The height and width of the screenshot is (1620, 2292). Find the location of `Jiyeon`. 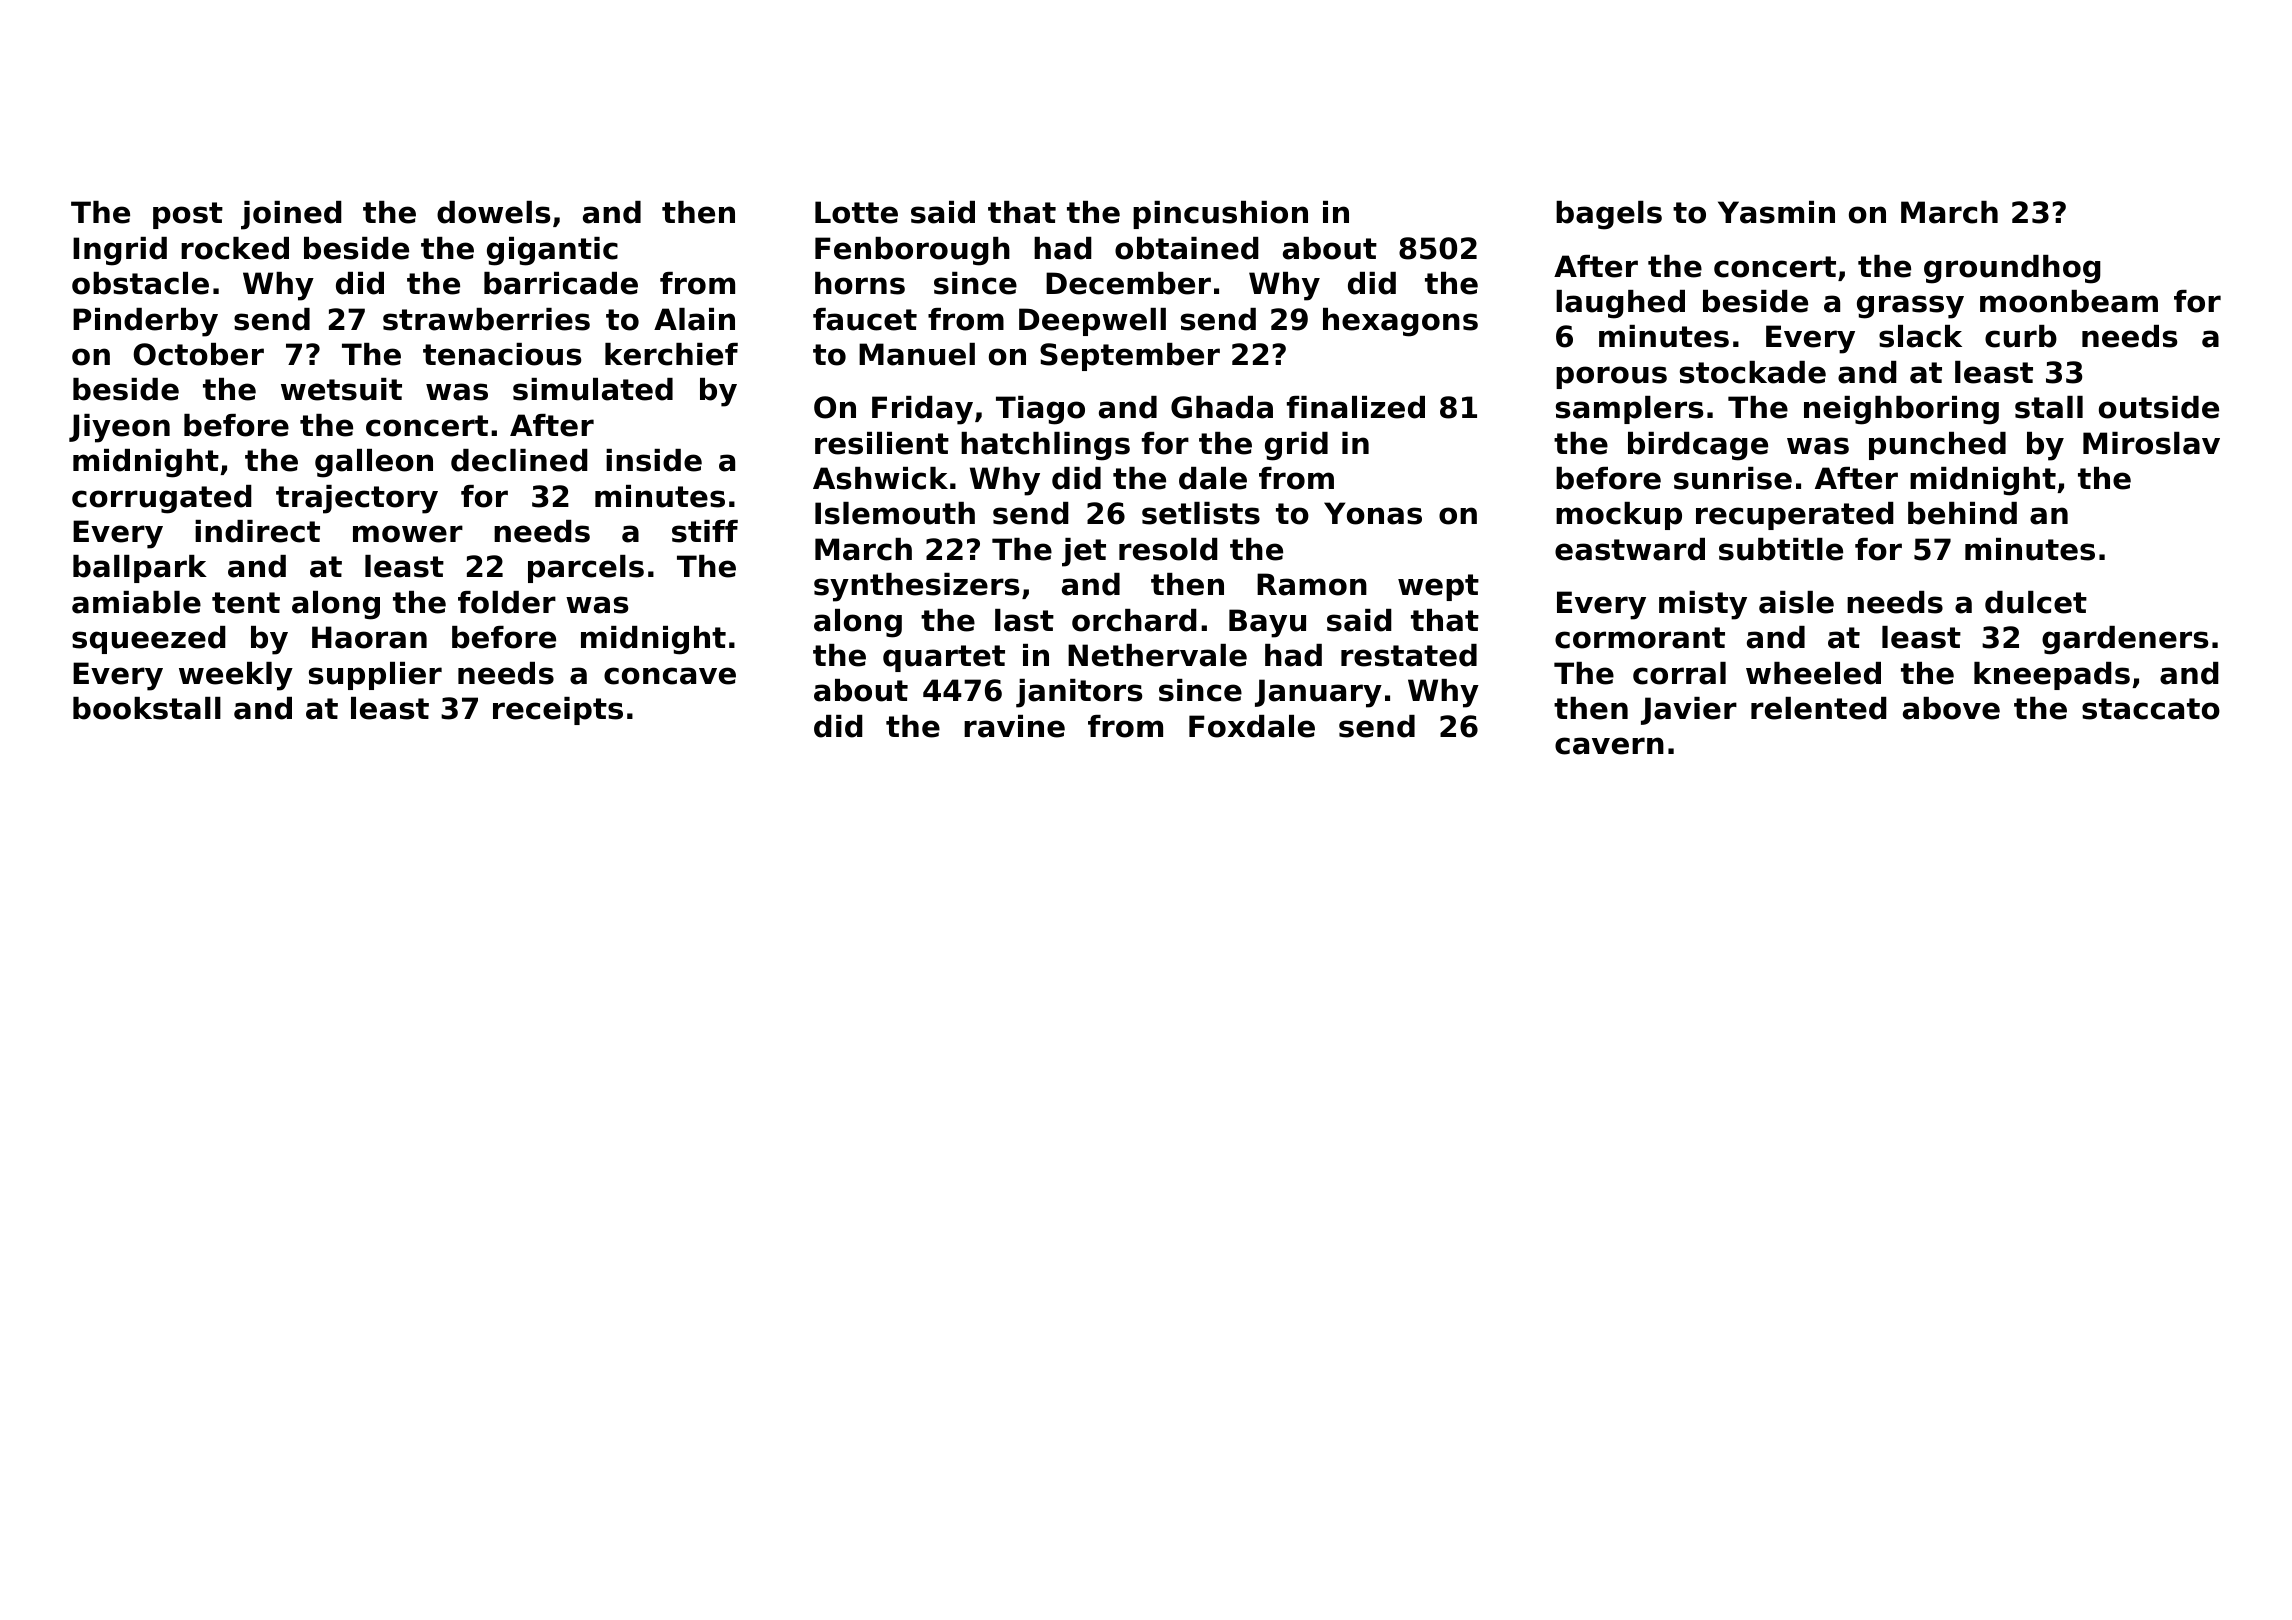

Jiyeon is located at coordinates (119, 428).
